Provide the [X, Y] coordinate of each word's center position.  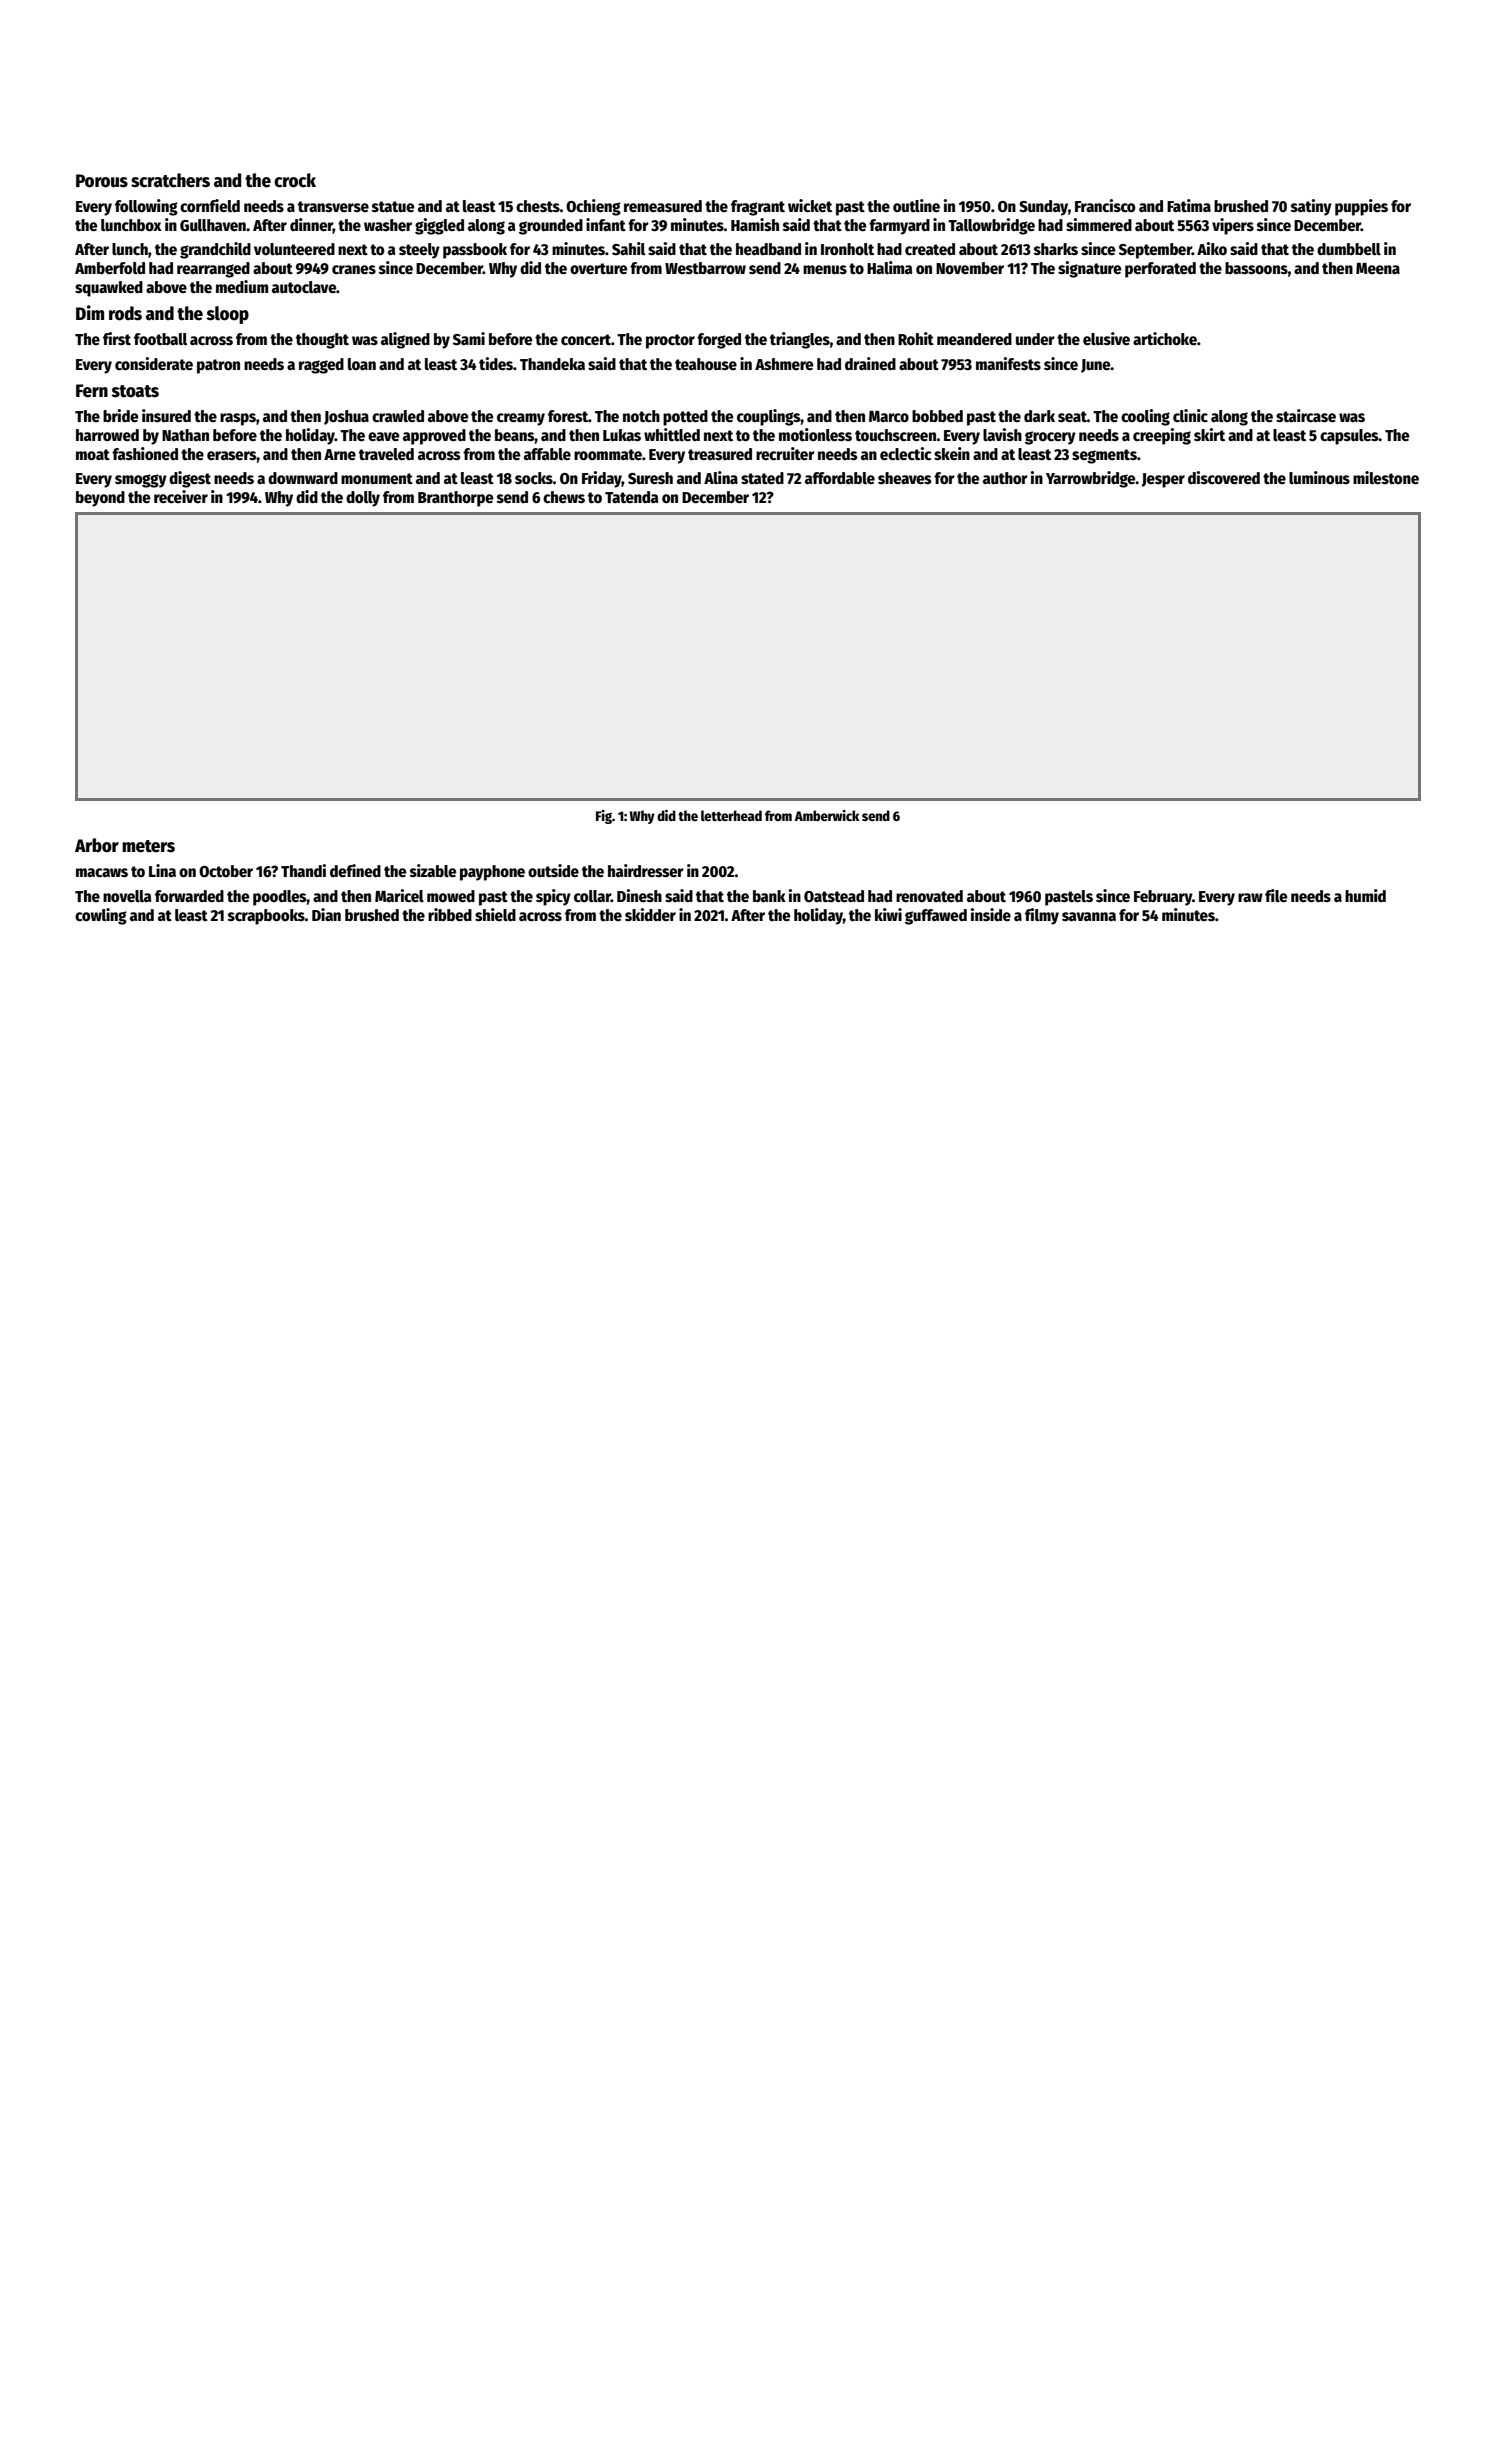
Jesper [1163, 480]
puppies [1361, 207]
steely [419, 251]
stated [762, 478]
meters [148, 846]
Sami [469, 339]
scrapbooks [266, 917]
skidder [650, 914]
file [1276, 895]
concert [586, 339]
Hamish [755, 224]
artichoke [1165, 338]
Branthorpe [456, 499]
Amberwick [827, 815]
